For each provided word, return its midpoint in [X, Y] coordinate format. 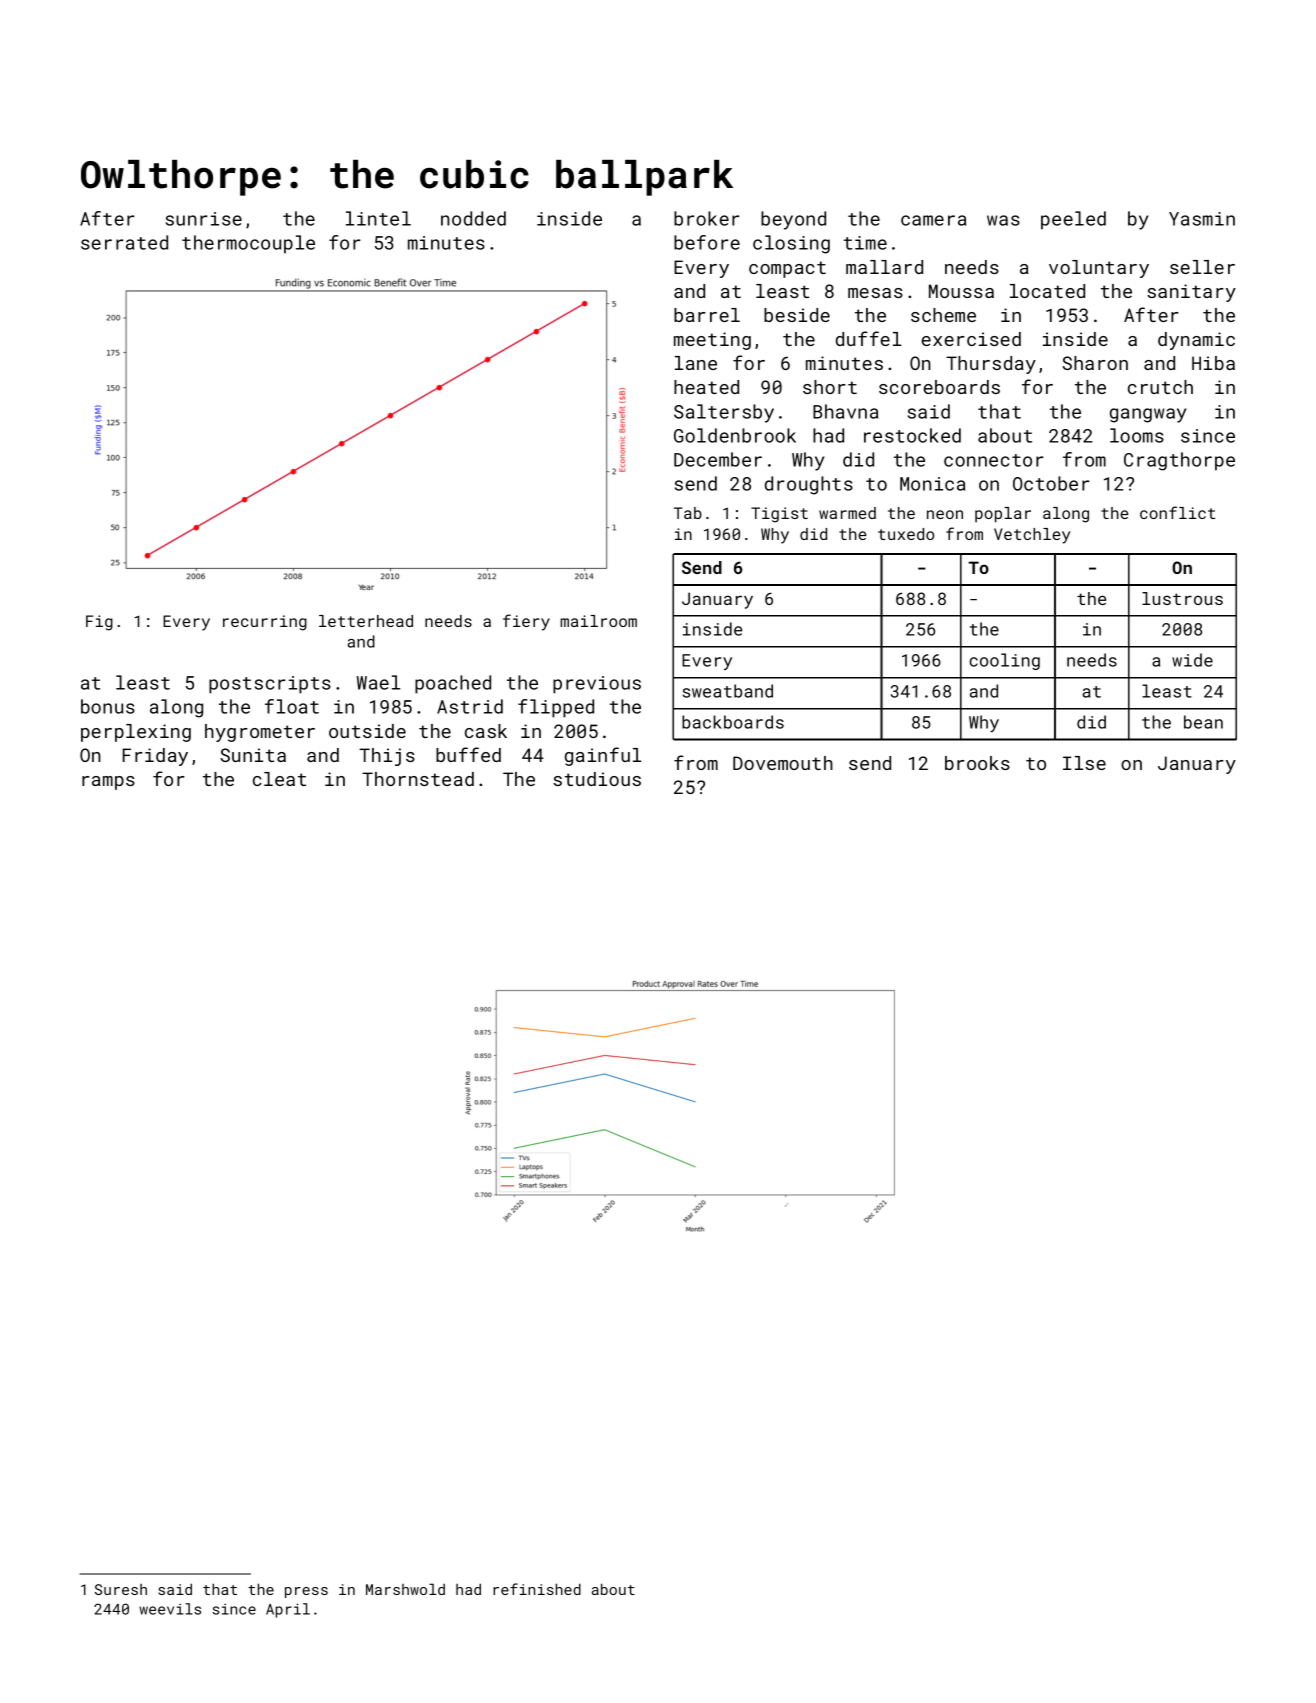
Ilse [1084, 763]
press [306, 1592]
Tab [688, 513]
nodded [473, 218]
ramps [108, 783]
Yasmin [1202, 219]
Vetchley [1032, 536]
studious [597, 779]
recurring [265, 623]
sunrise [204, 219]
